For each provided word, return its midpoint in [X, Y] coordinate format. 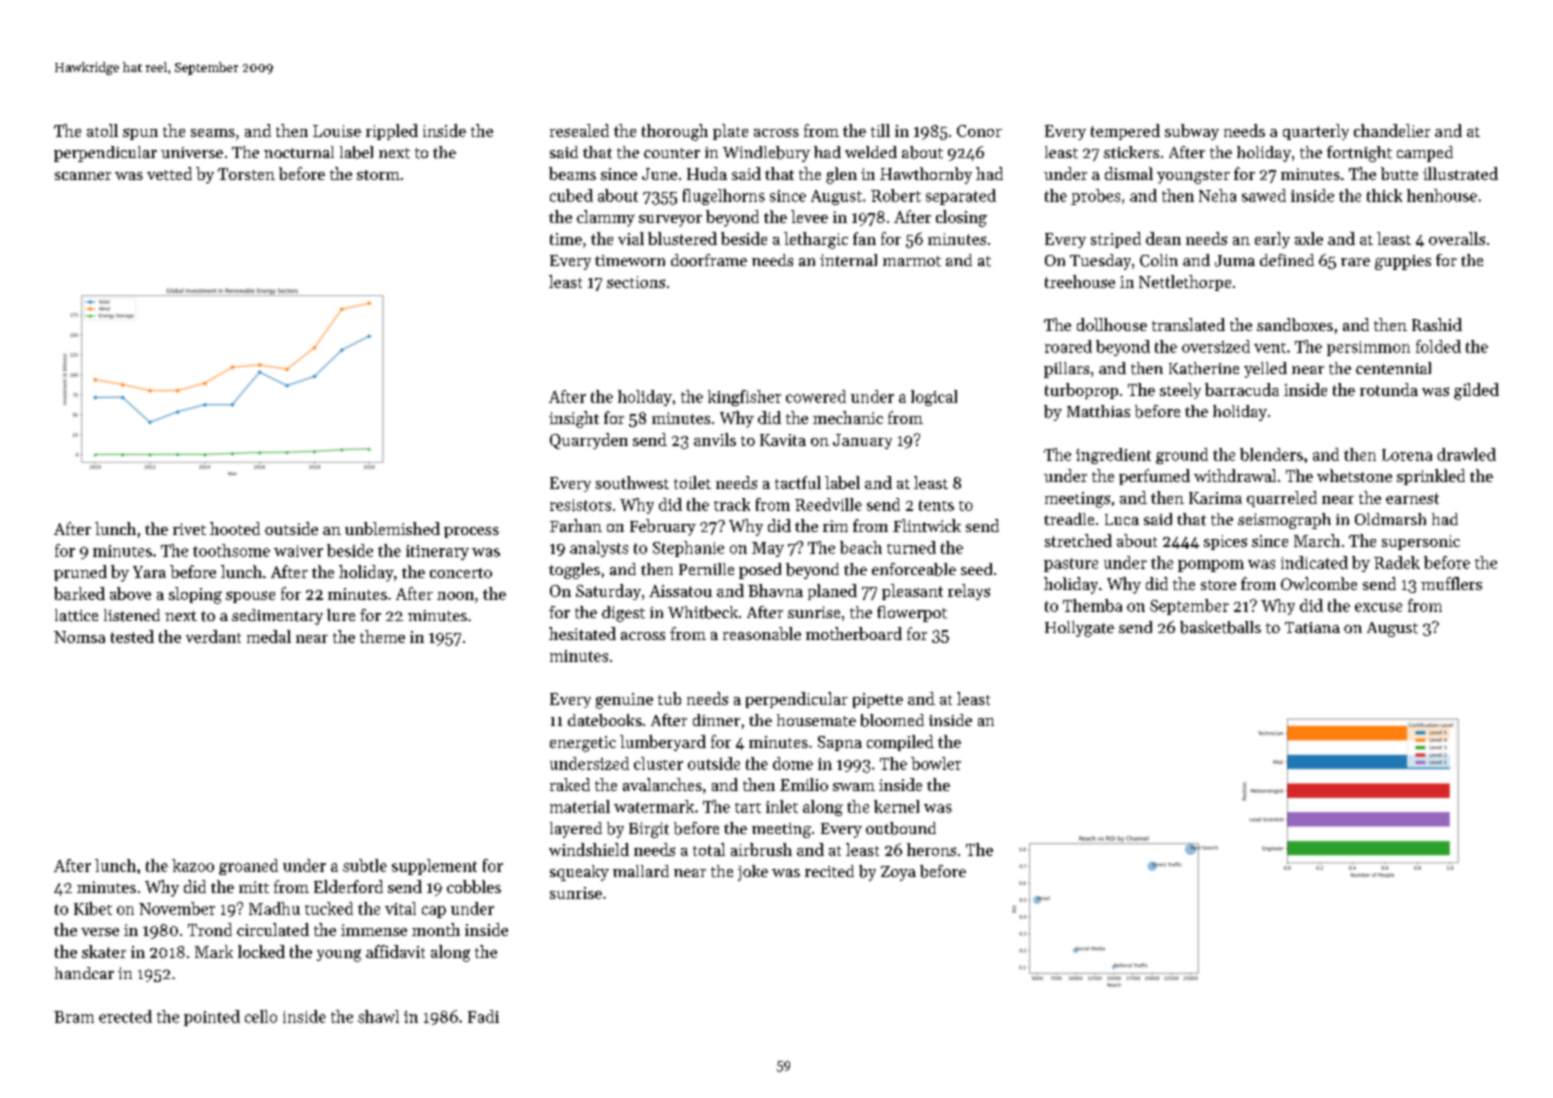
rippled [392, 132]
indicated [1314, 562]
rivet [189, 529]
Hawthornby [926, 175]
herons [931, 849]
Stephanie [688, 549]
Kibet [93, 908]
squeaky [579, 873]
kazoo [193, 865]
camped [1425, 154]
